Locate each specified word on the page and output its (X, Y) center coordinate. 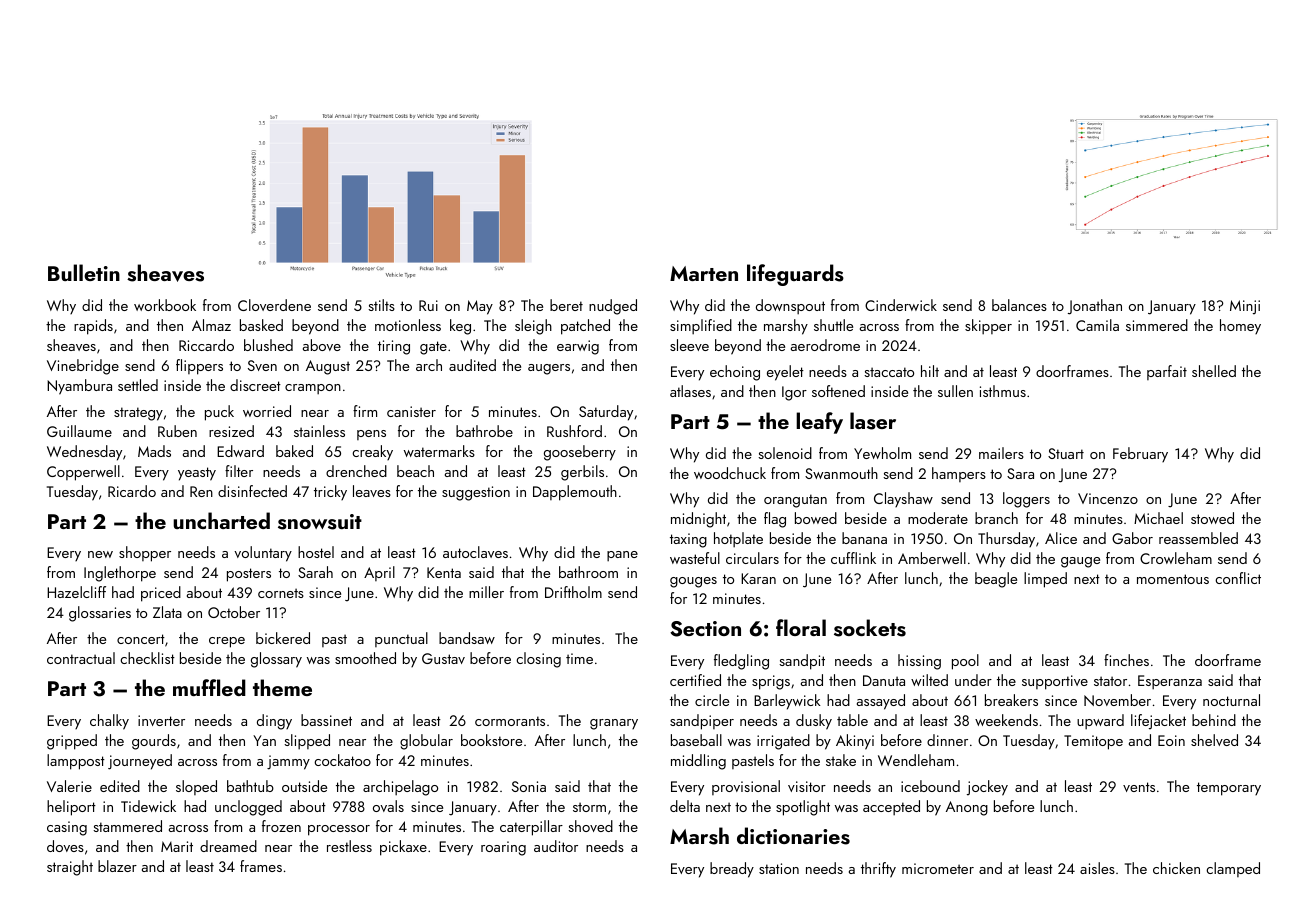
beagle (996, 580)
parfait (1167, 372)
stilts (381, 305)
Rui (428, 305)
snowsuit (320, 522)
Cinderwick (901, 305)
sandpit (802, 662)
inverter (161, 720)
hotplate (738, 540)
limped (1045, 580)
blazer (117, 866)
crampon (313, 389)
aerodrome (825, 345)
